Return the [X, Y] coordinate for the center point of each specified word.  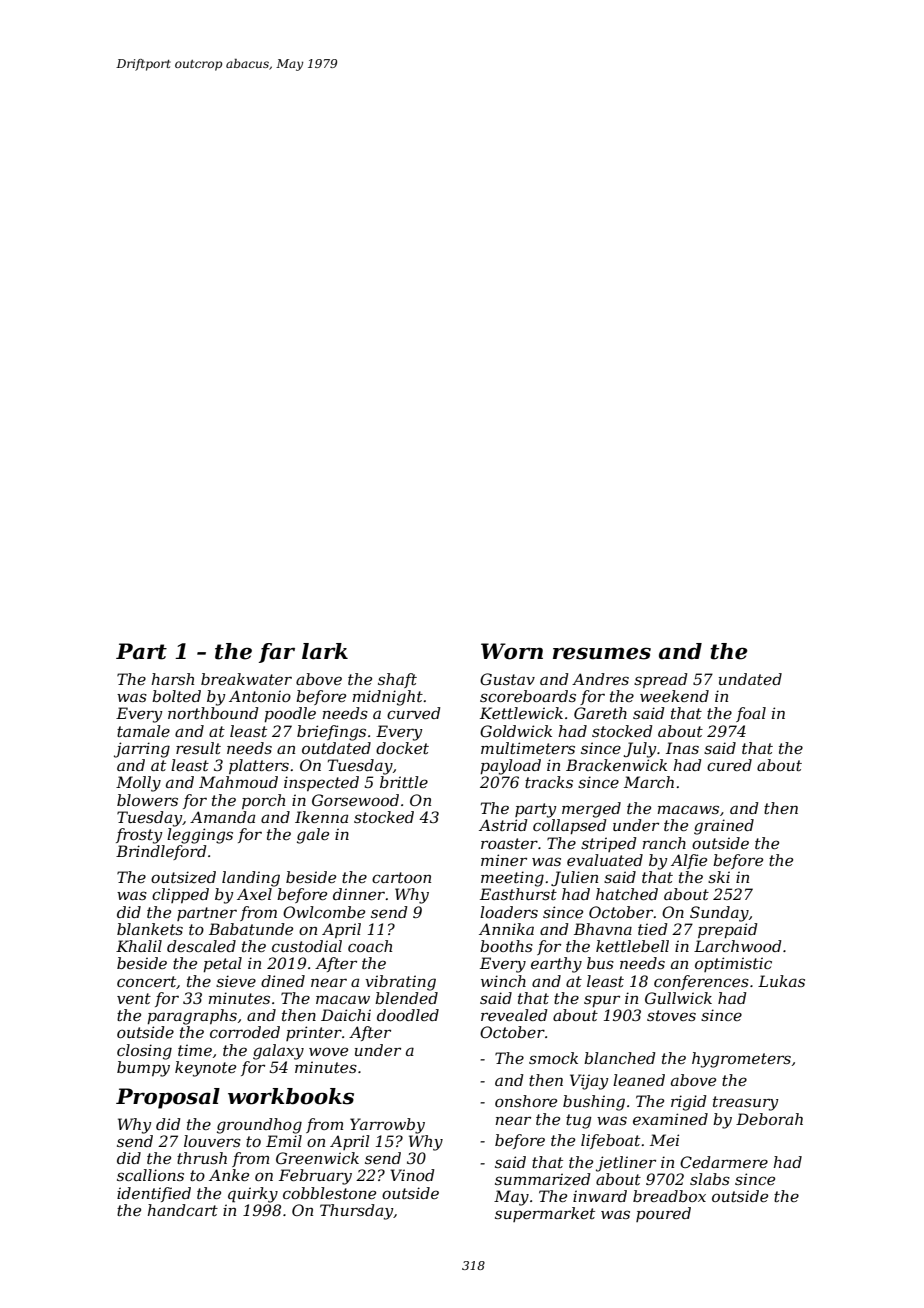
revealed [514, 1015]
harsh [172, 679]
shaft [397, 680]
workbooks [291, 1096]
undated [750, 679]
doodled [408, 1015]
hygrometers [741, 1060]
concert [146, 981]
